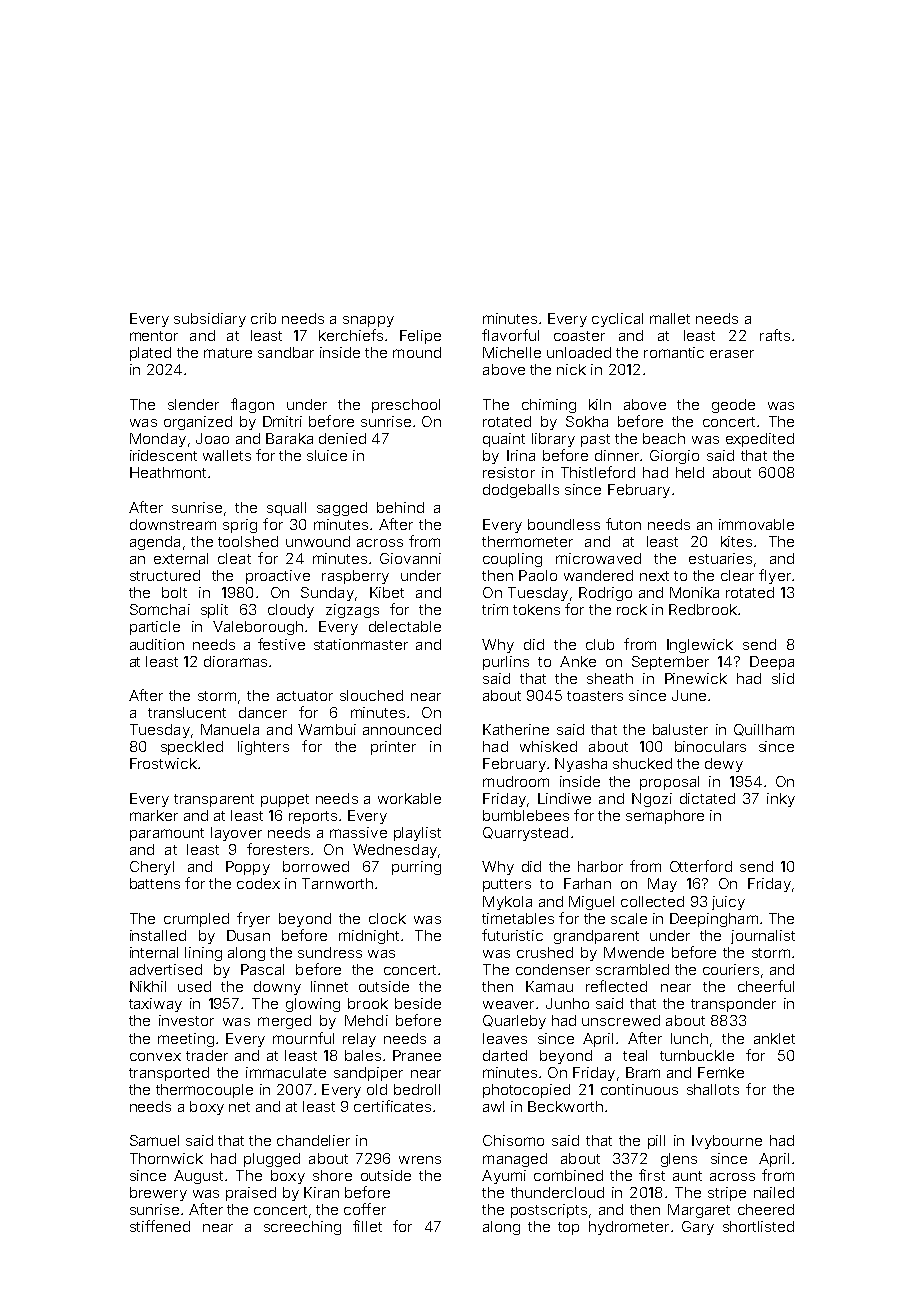 The width and height of the screenshot is (924, 1314). Describe the element at coordinates (728, 903) in the screenshot. I see `juicy` at that location.
